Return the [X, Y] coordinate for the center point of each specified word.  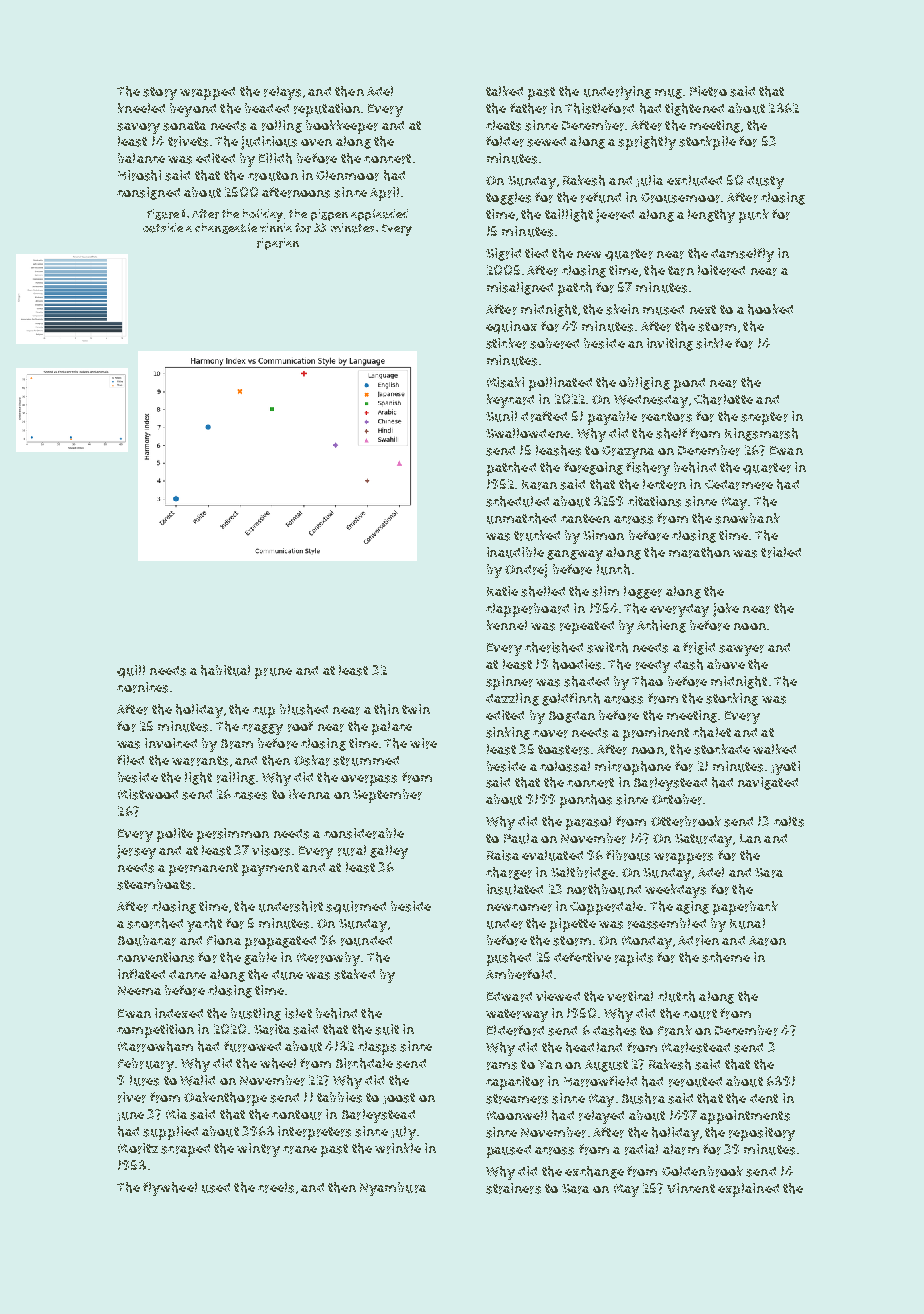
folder [505, 141]
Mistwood [148, 794]
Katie [502, 591]
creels [276, 1187]
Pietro [708, 91]
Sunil [501, 416]
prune [273, 673]
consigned [148, 193]
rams [502, 1066]
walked [774, 749]
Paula [521, 838]
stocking [732, 699]
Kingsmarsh [761, 434]
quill [131, 671]
